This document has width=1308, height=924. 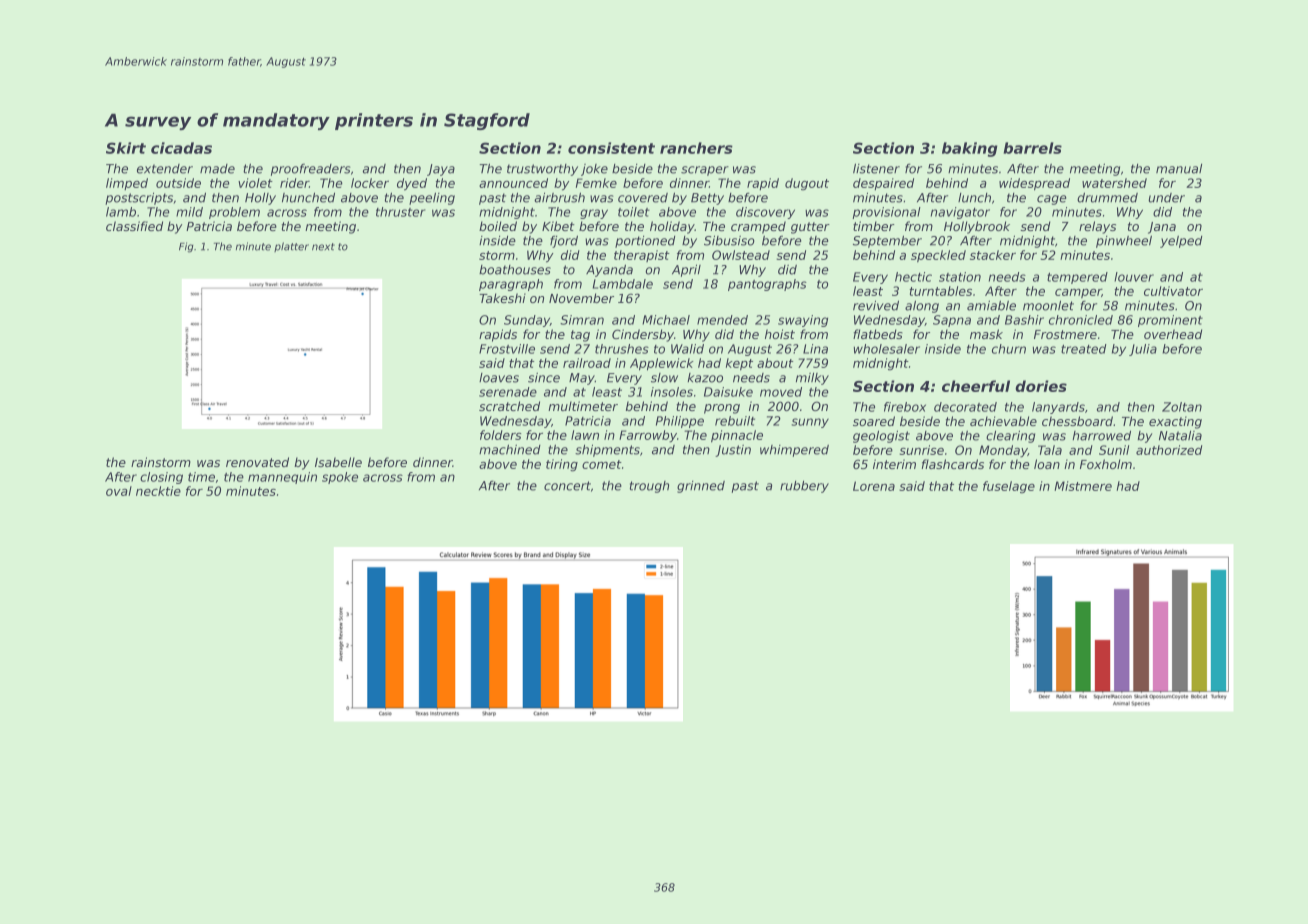 What do you see at coordinates (1182, 407) in the document?
I see `Zoltan` at bounding box center [1182, 407].
